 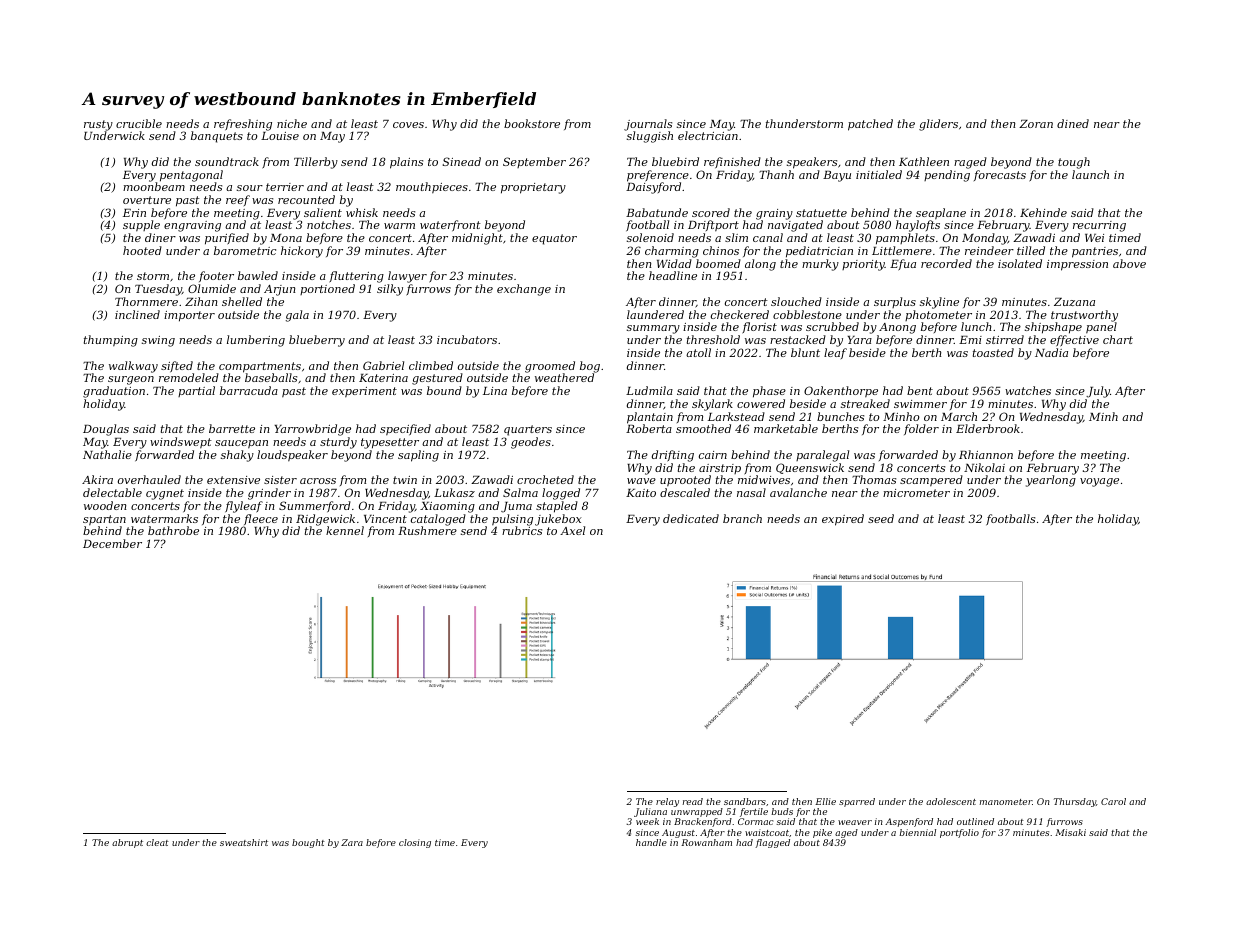 What do you see at coordinates (881, 518) in the screenshot?
I see `seed` at bounding box center [881, 518].
